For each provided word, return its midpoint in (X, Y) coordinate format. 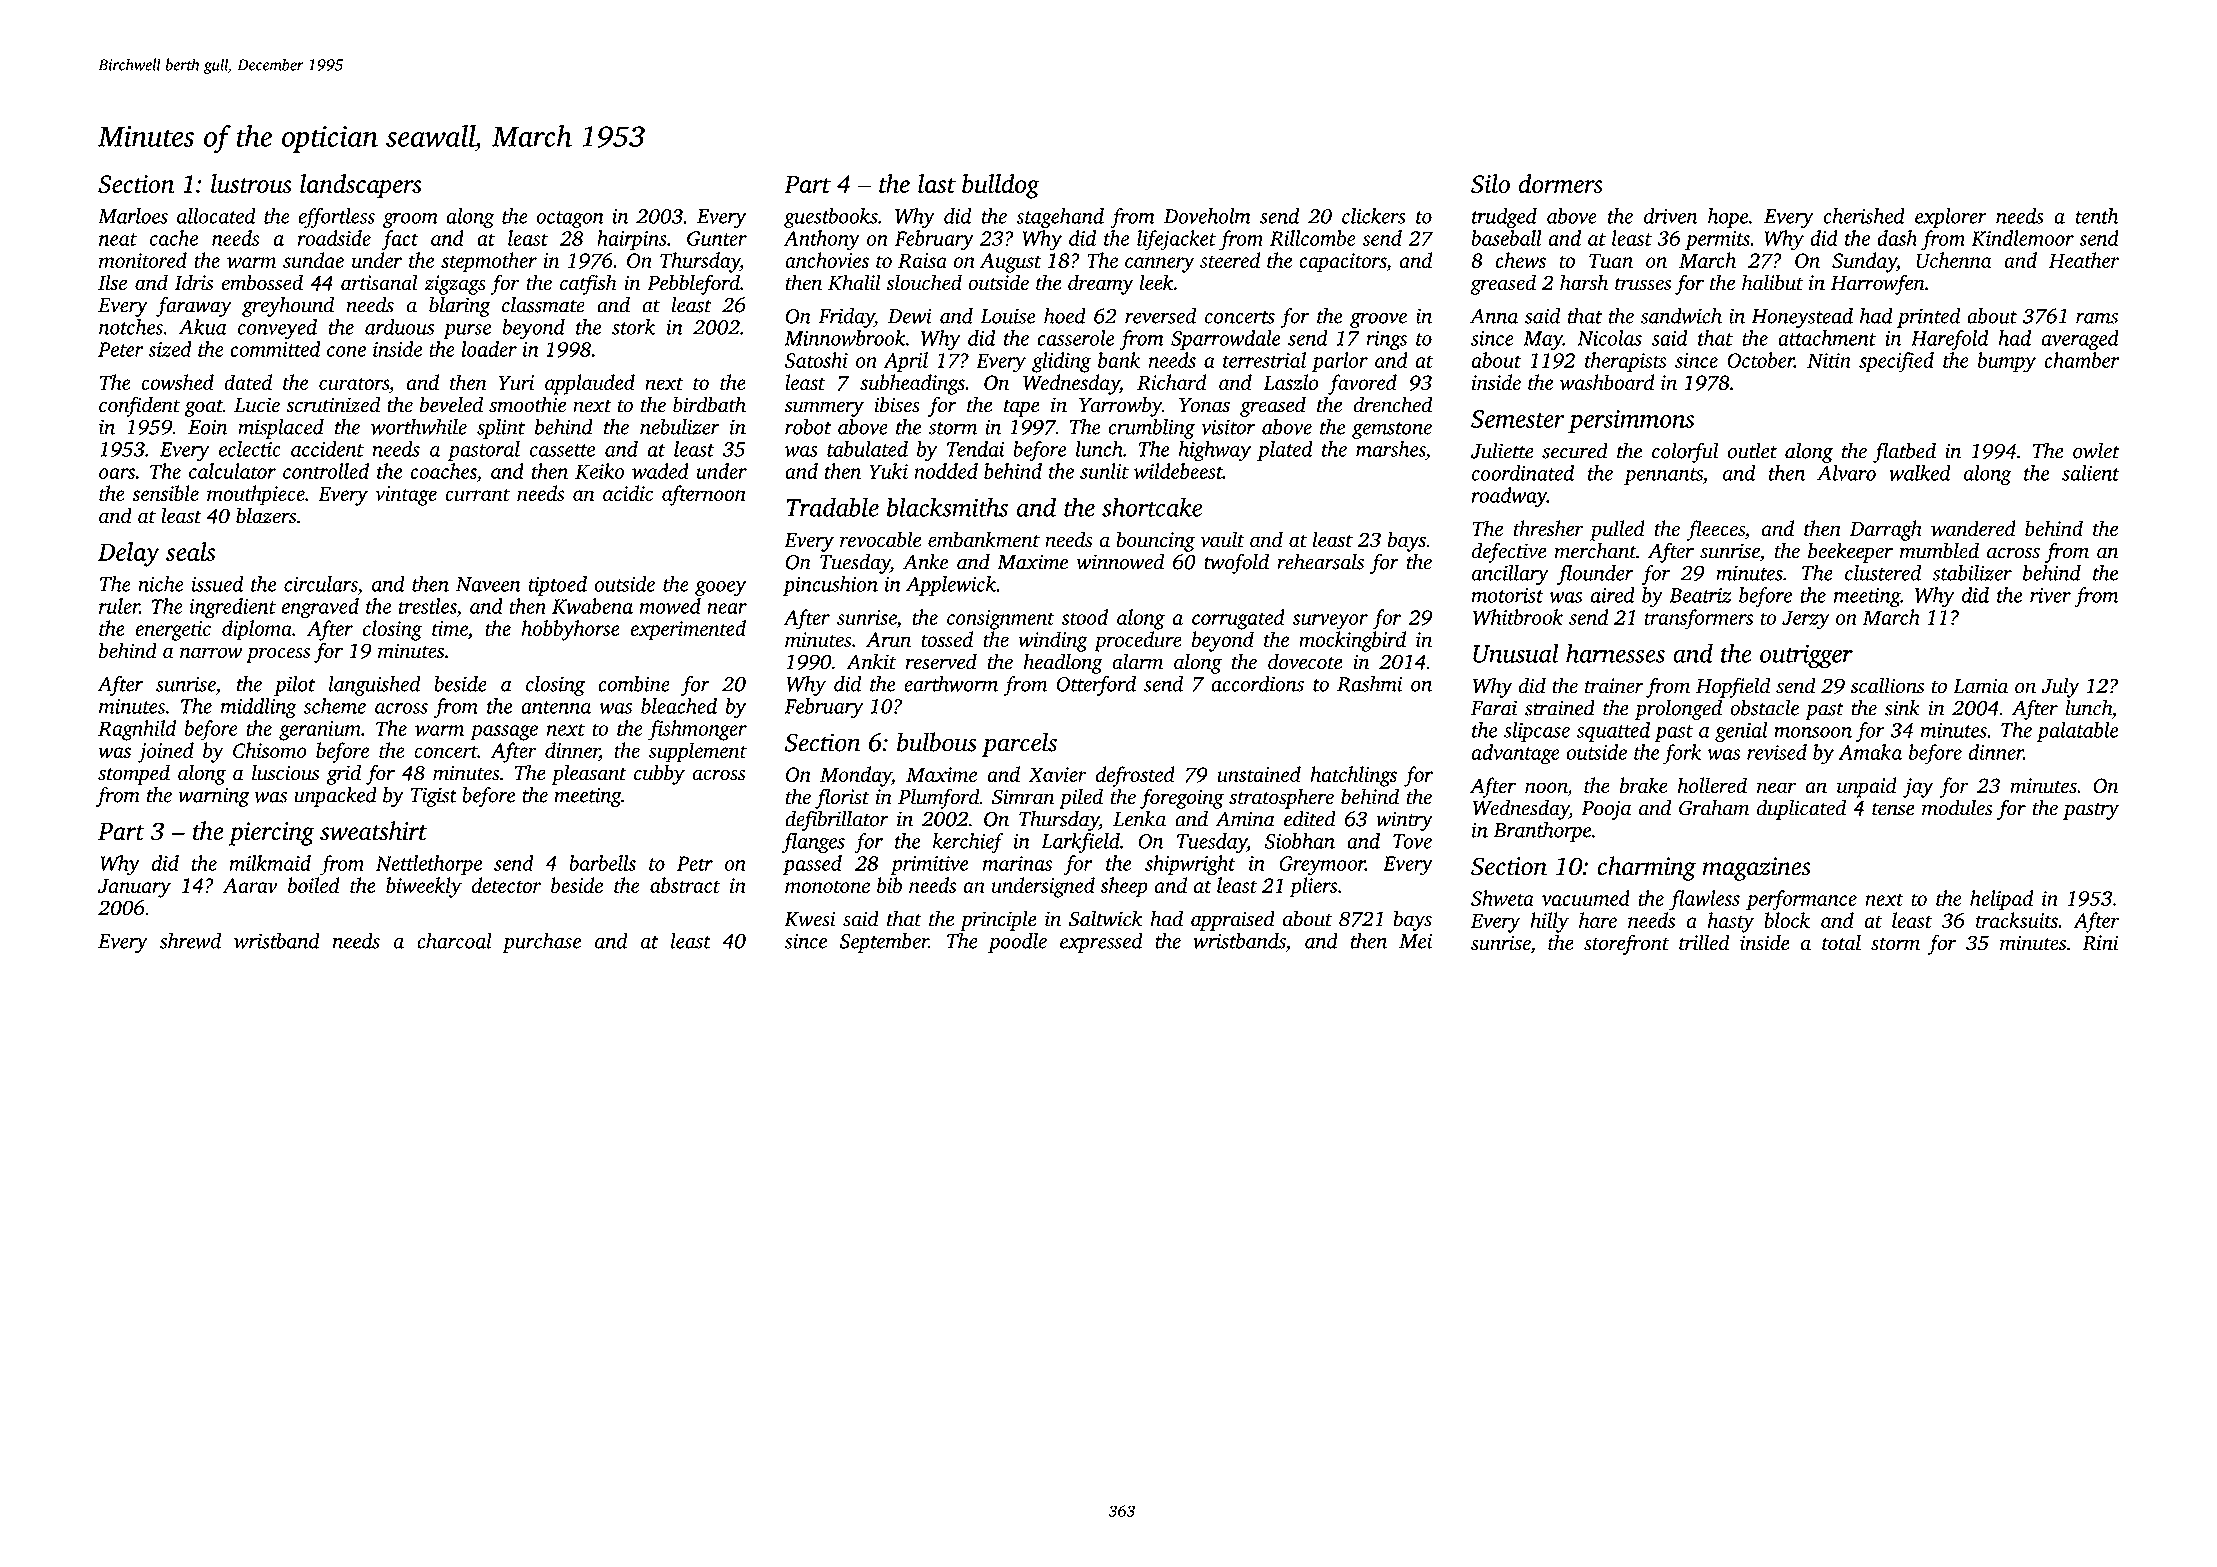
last (937, 183)
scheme (335, 706)
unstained (1259, 774)
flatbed (1904, 453)
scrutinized (333, 404)
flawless (1704, 900)
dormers (1561, 183)
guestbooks (831, 218)
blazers (266, 515)
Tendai (976, 449)
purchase (541, 943)
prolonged (1678, 710)
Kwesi (810, 919)
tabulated (867, 449)
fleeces (1716, 530)
